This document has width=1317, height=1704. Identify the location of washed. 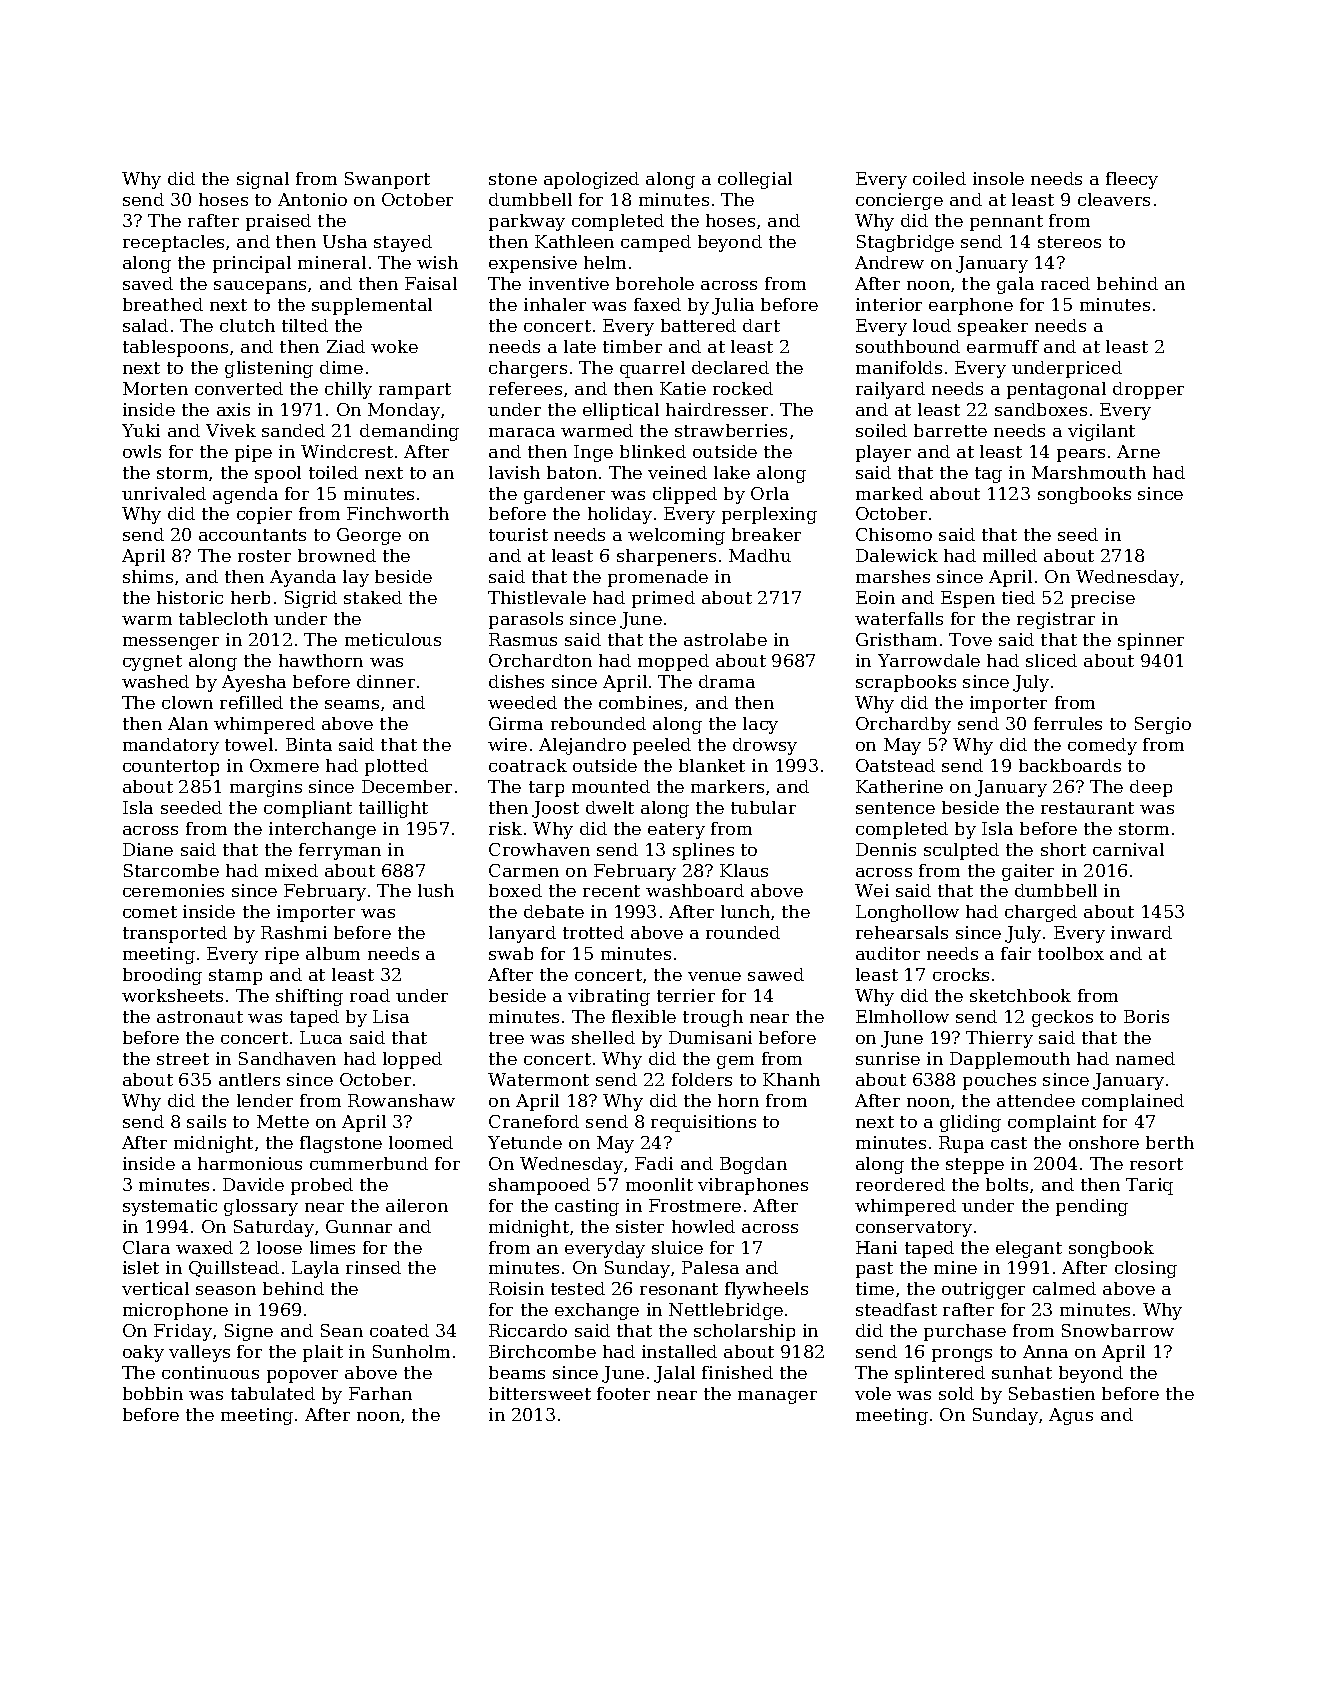
(155, 681).
